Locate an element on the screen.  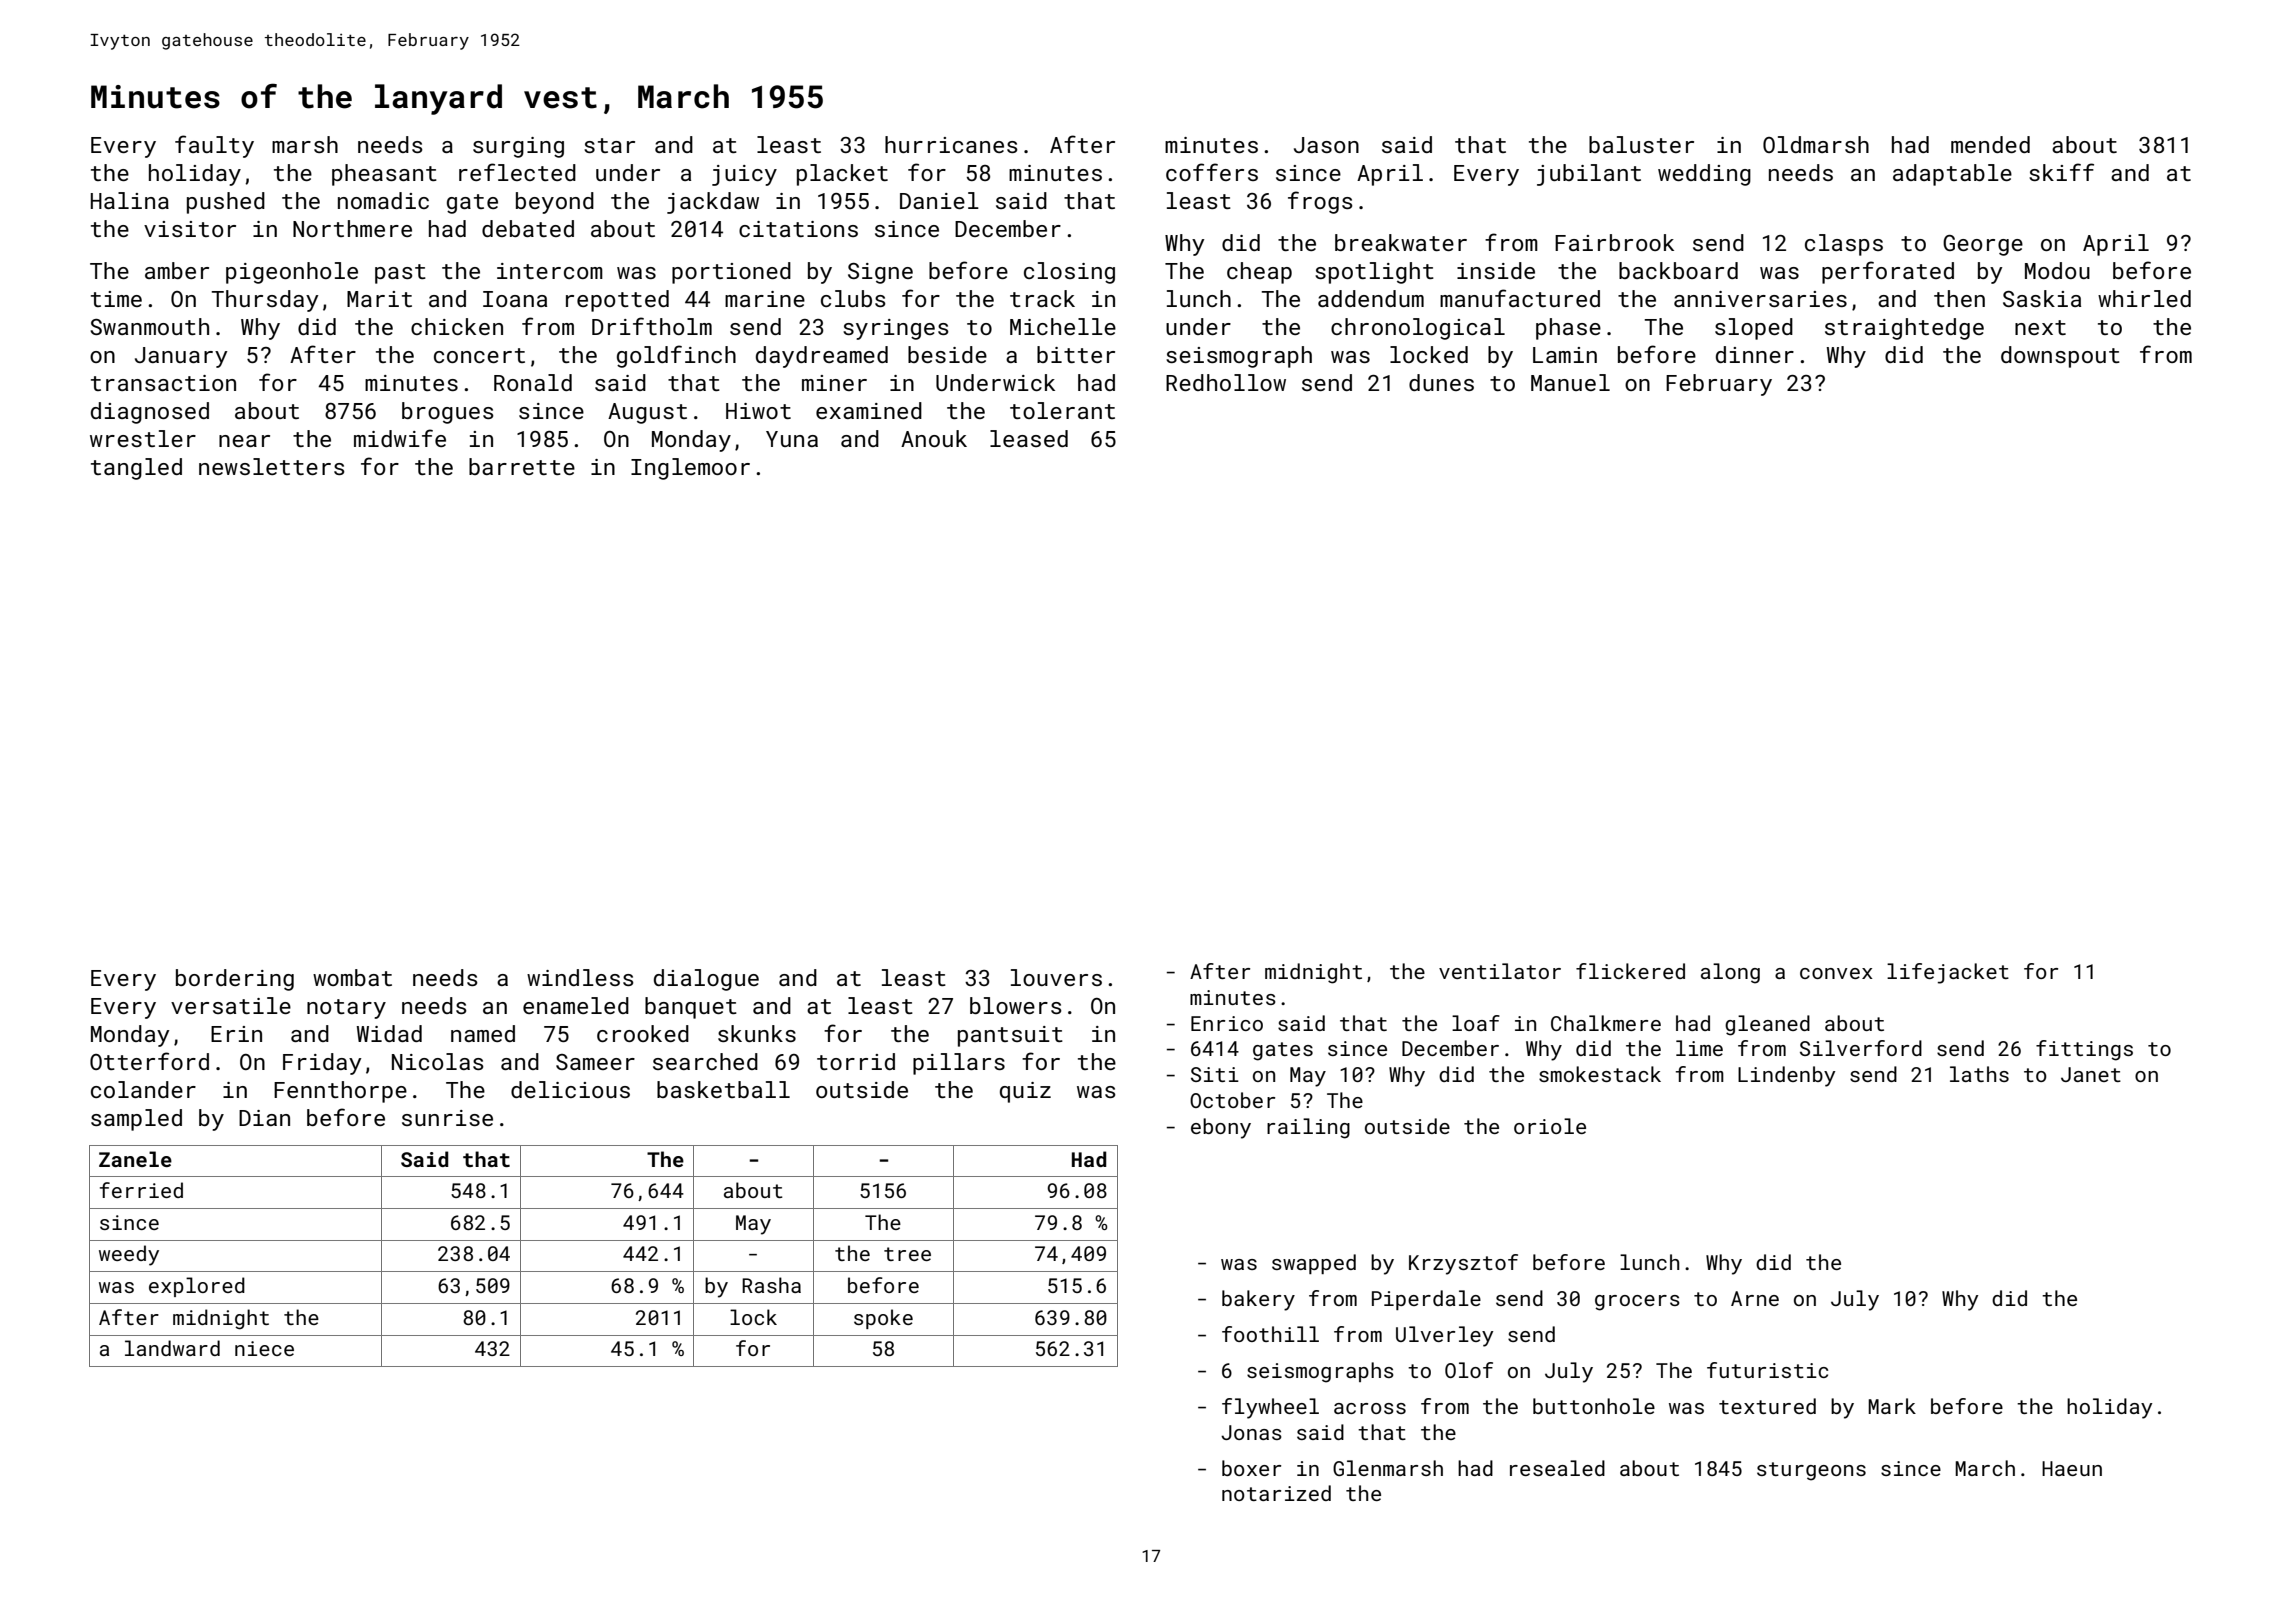
versatile is located at coordinates (231, 1005).
